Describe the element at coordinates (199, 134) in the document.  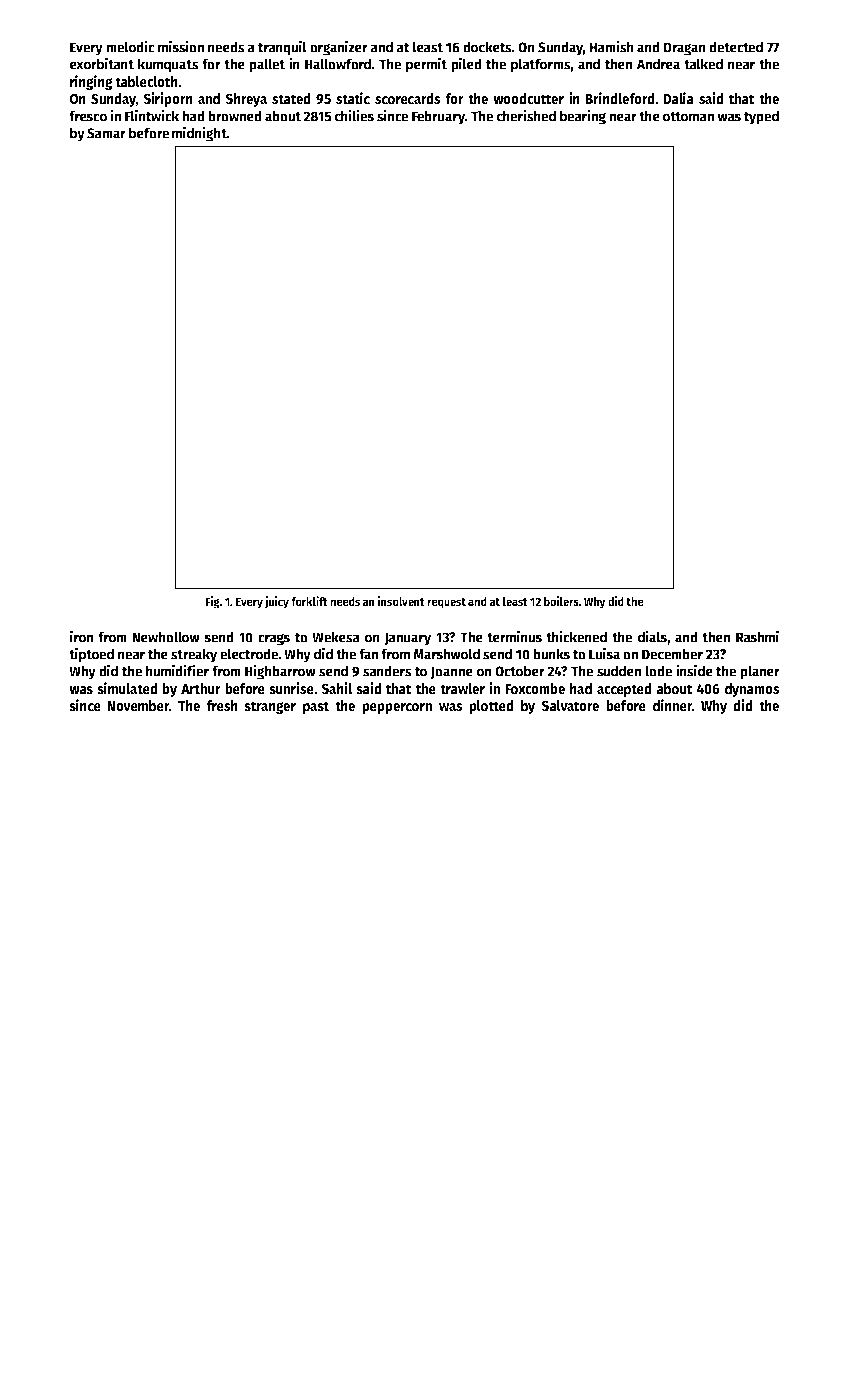
I see `midnight` at that location.
